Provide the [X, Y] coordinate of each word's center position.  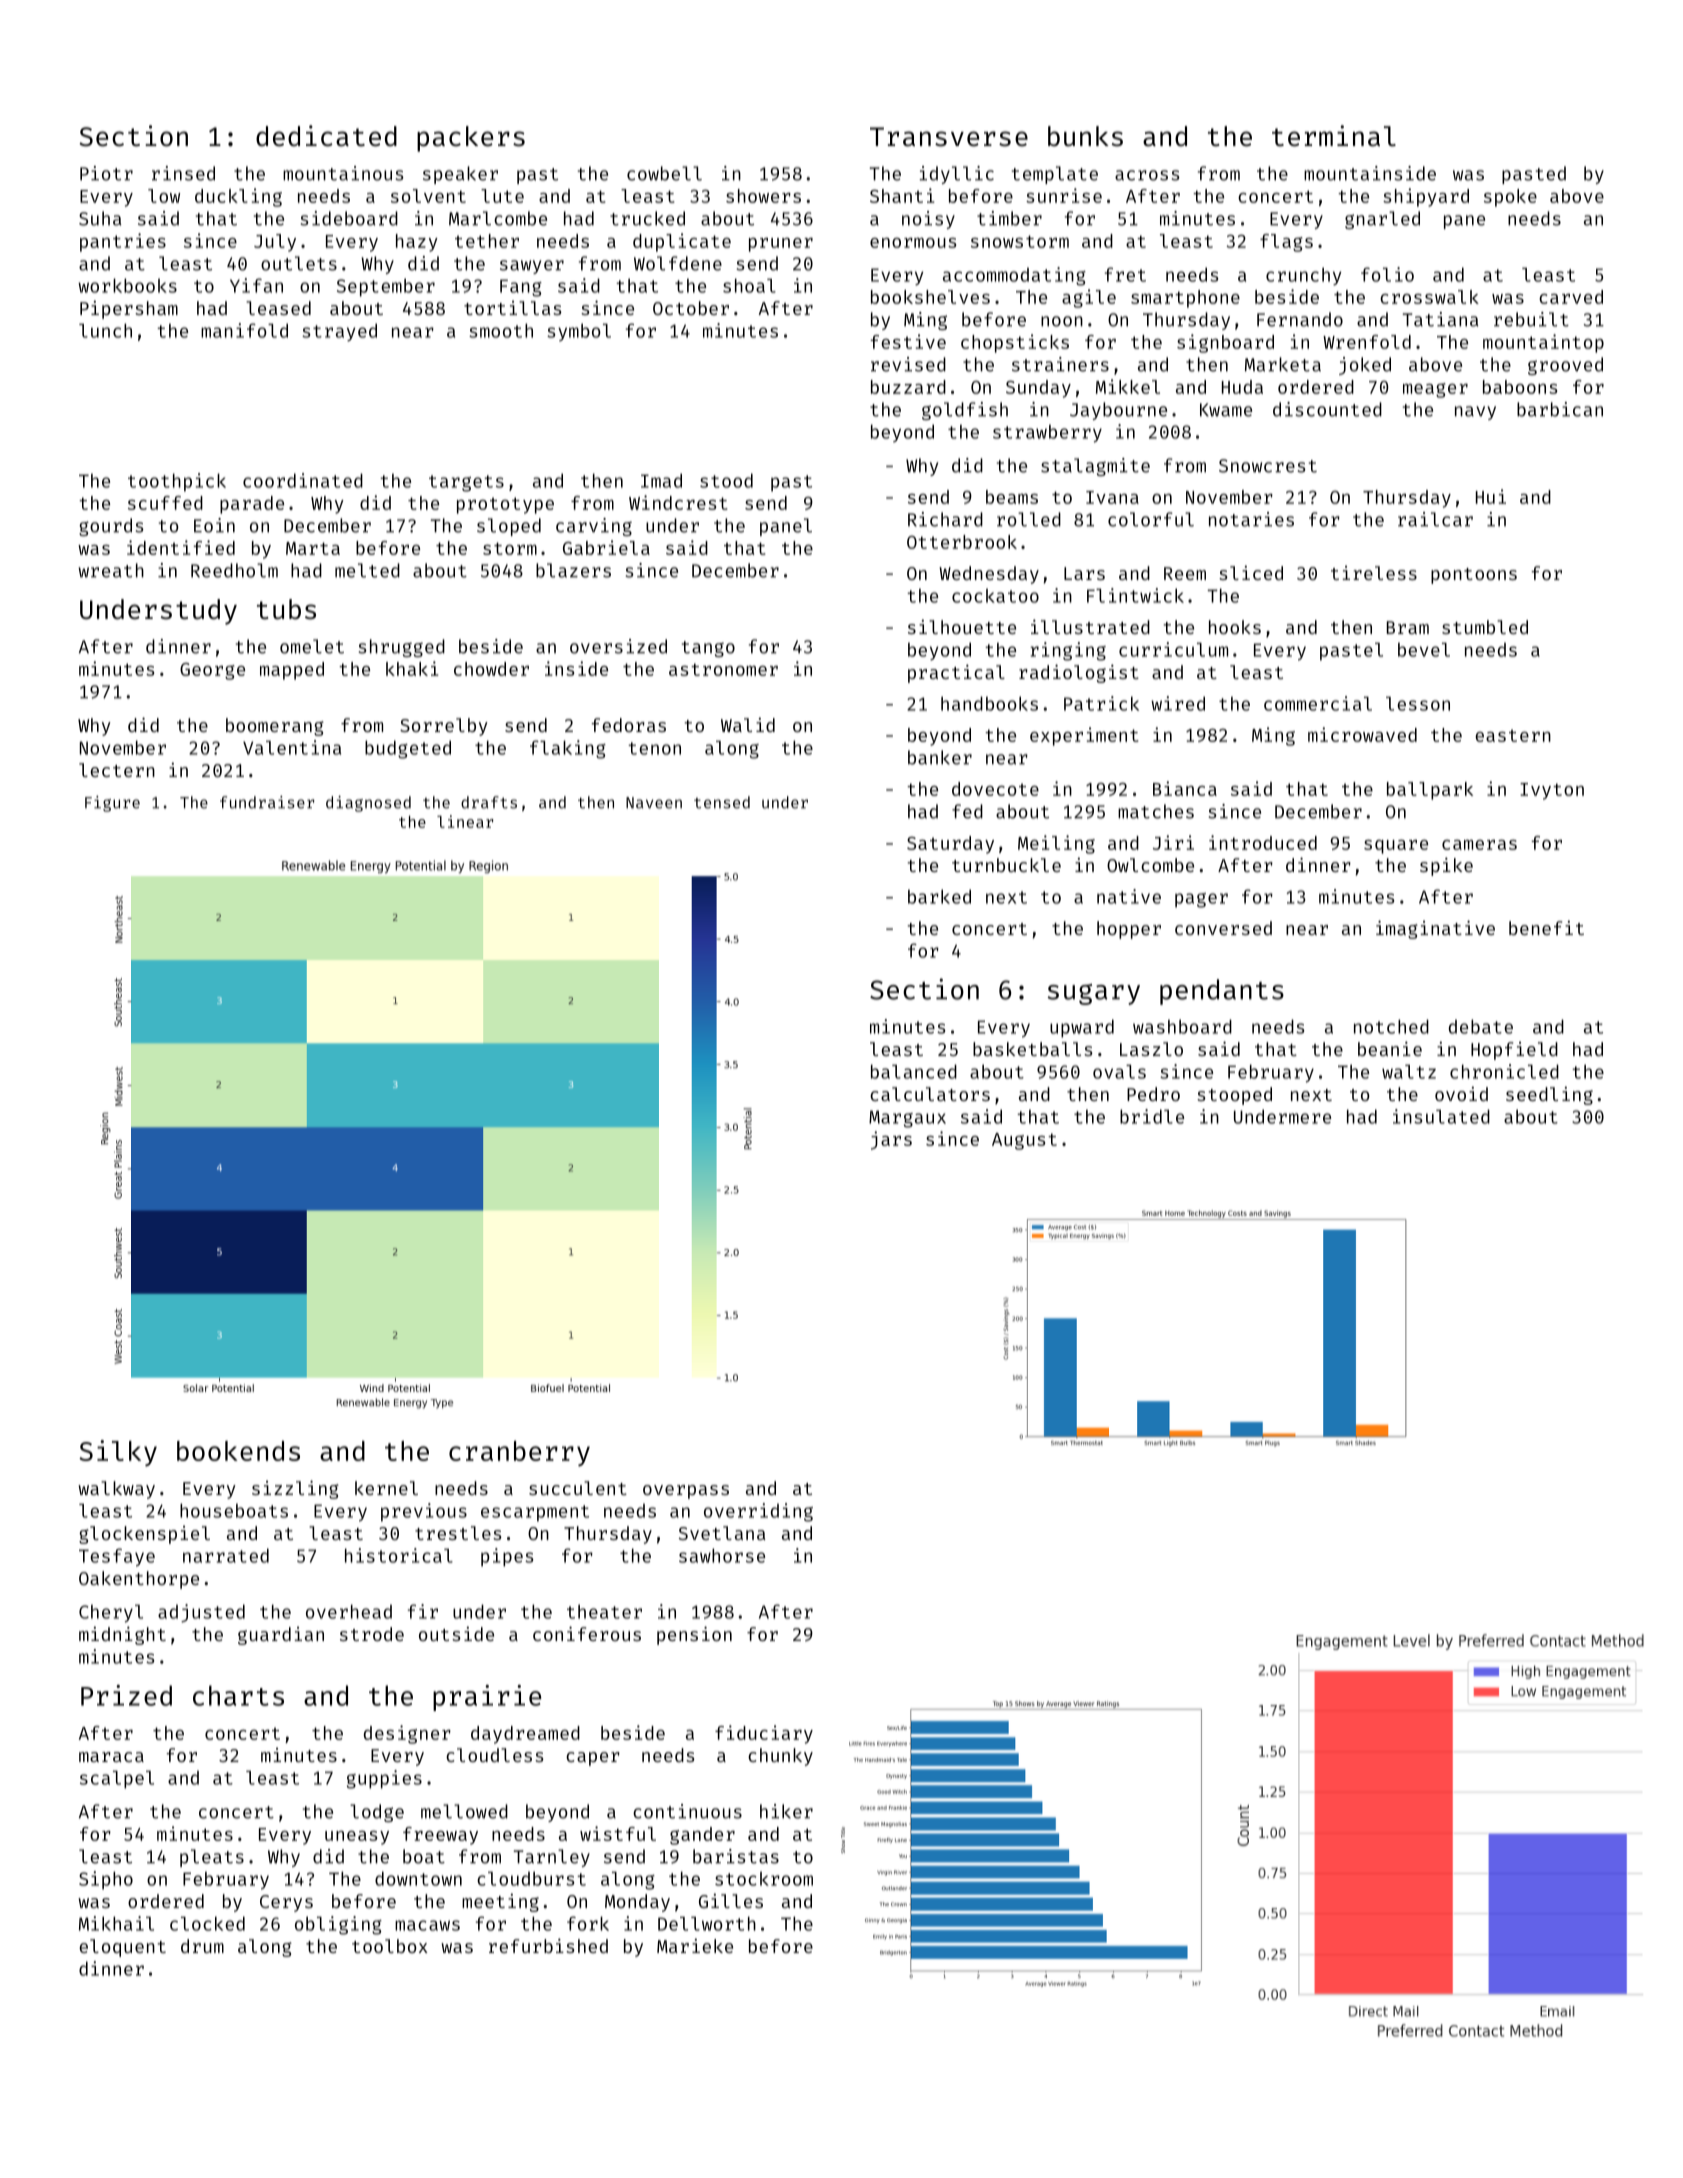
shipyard [1426, 197]
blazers [573, 570]
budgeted [408, 749]
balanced [914, 1071]
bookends [238, 1451]
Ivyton [1552, 791]
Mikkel [1128, 386]
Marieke [695, 1945]
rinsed [183, 173]
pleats [212, 1858]
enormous [913, 243]
